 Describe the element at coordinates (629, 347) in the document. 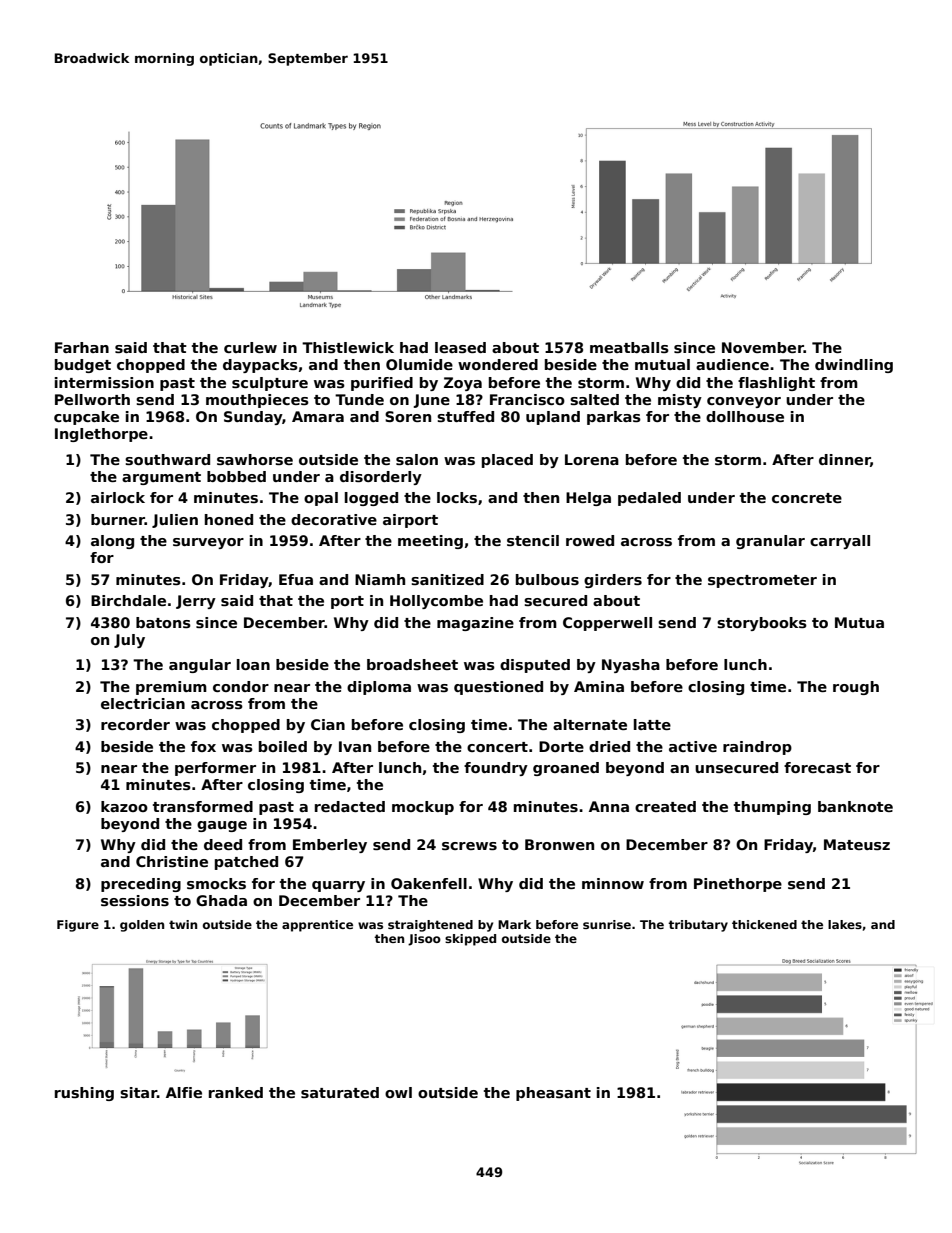

I see `meatballs` at that location.
